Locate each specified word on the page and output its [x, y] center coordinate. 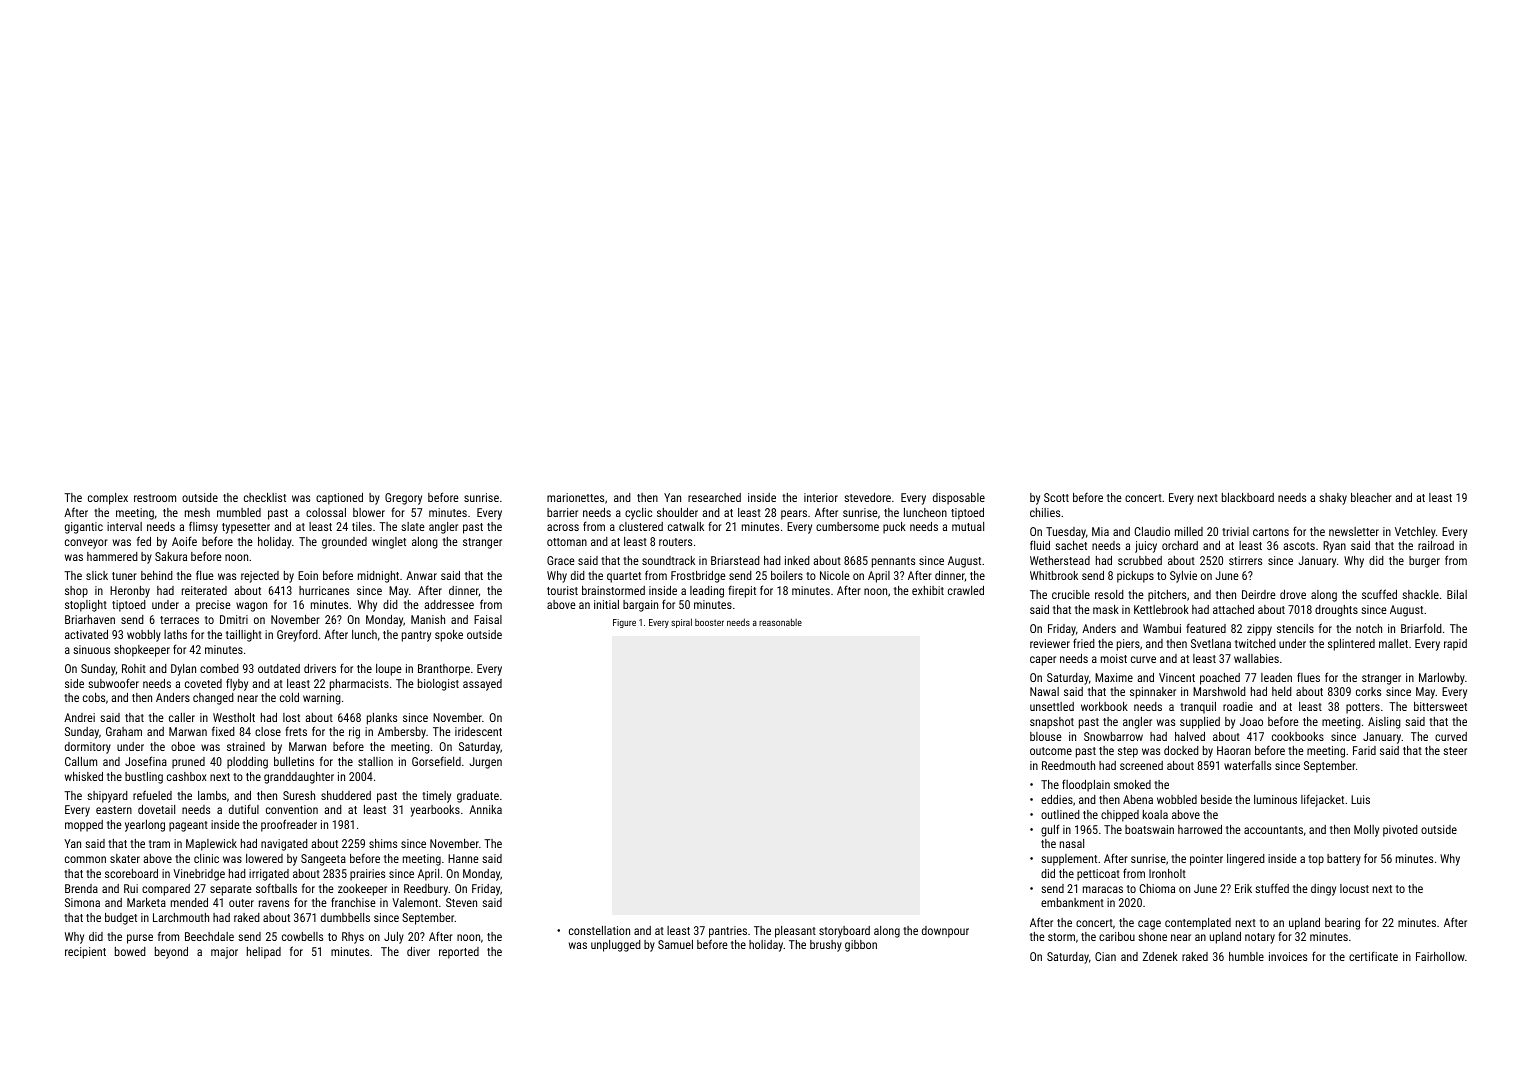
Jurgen [485, 763]
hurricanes [324, 590]
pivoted [1400, 831]
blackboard [1248, 497]
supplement [1069, 860]
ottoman [567, 542]
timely [436, 797]
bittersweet [1440, 706]
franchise [353, 902]
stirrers [1245, 560]
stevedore [867, 497]
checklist [265, 497]
